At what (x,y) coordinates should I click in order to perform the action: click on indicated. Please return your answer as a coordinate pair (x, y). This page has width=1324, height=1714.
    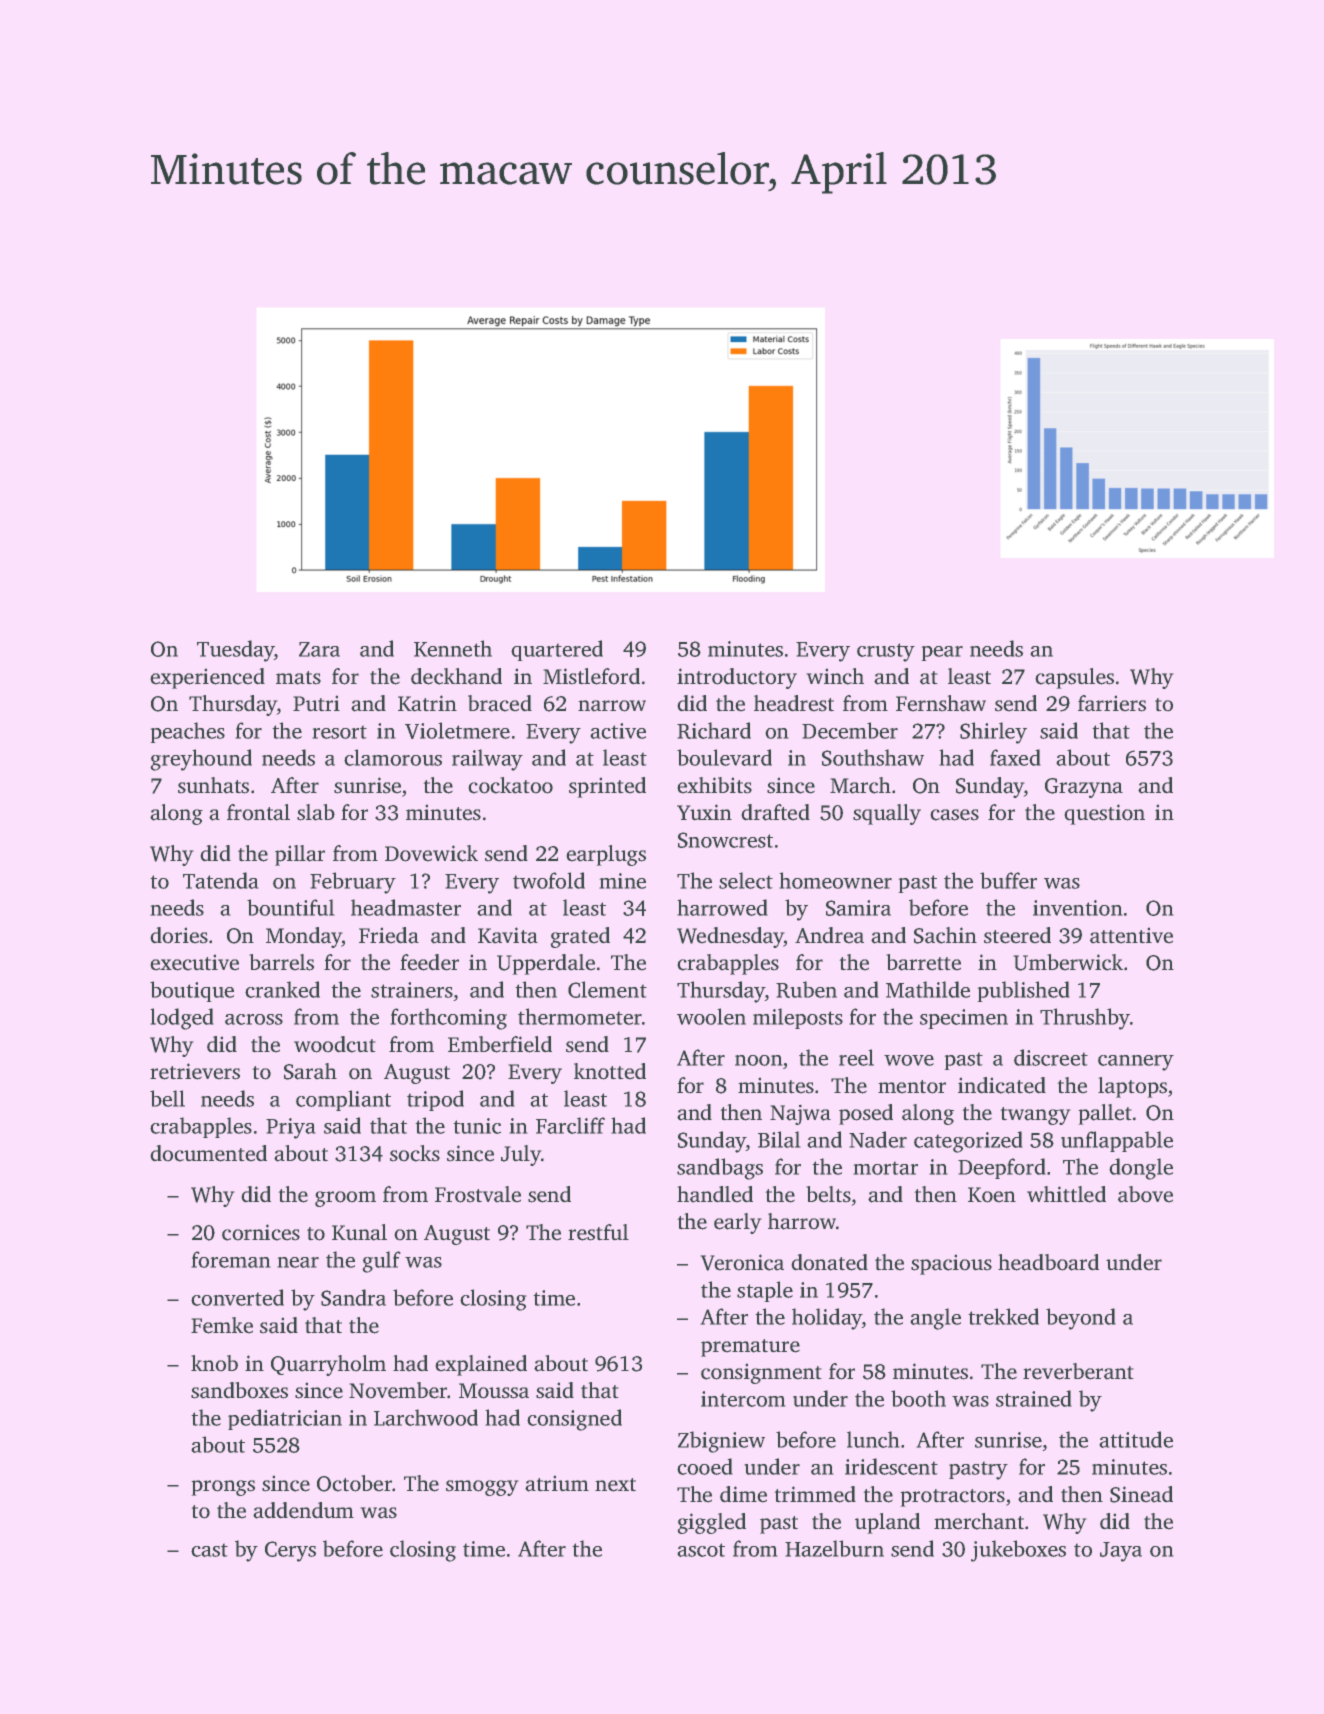
    Looking at the image, I should click on (1002, 1085).
